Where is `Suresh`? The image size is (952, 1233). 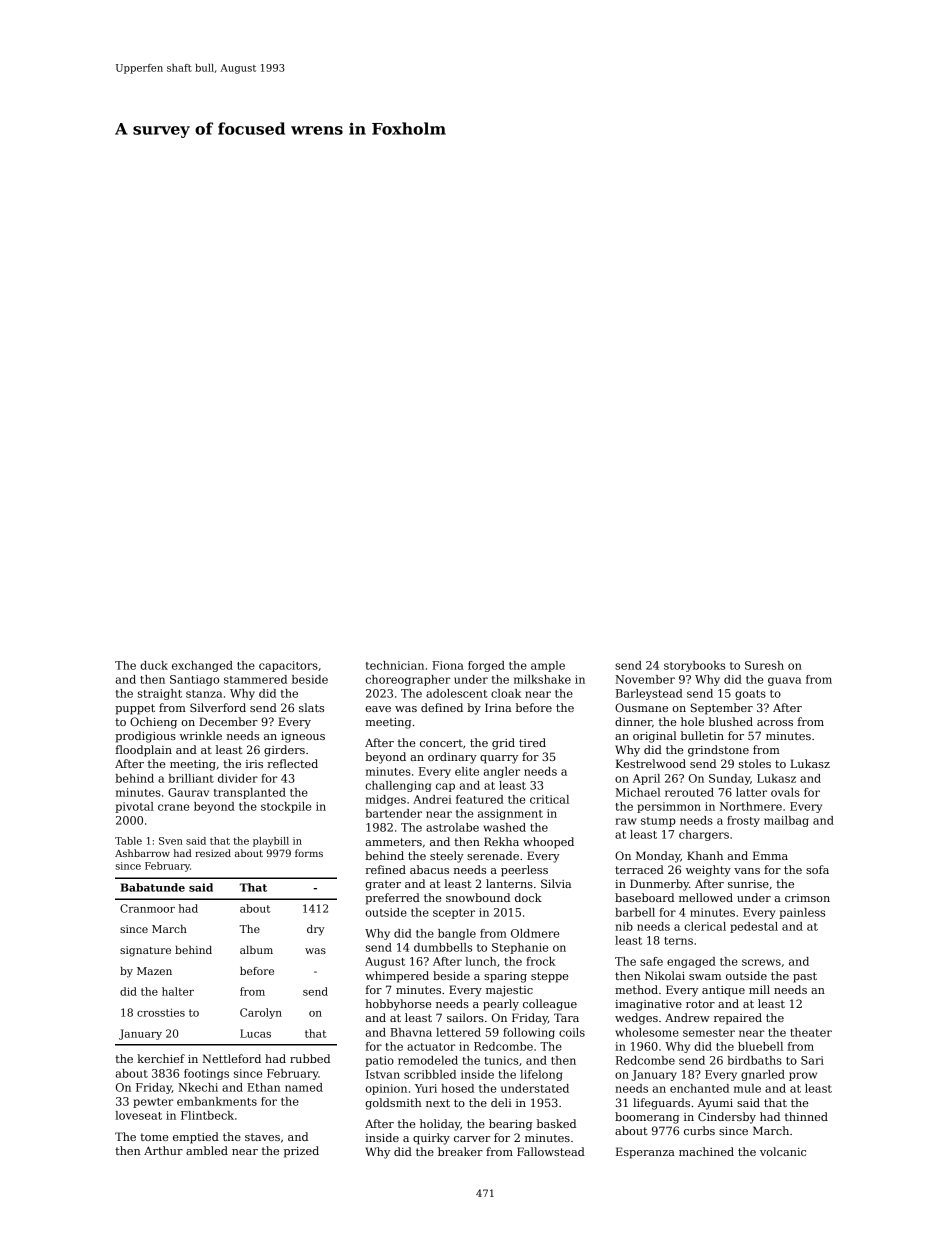 Suresh is located at coordinates (764, 665).
